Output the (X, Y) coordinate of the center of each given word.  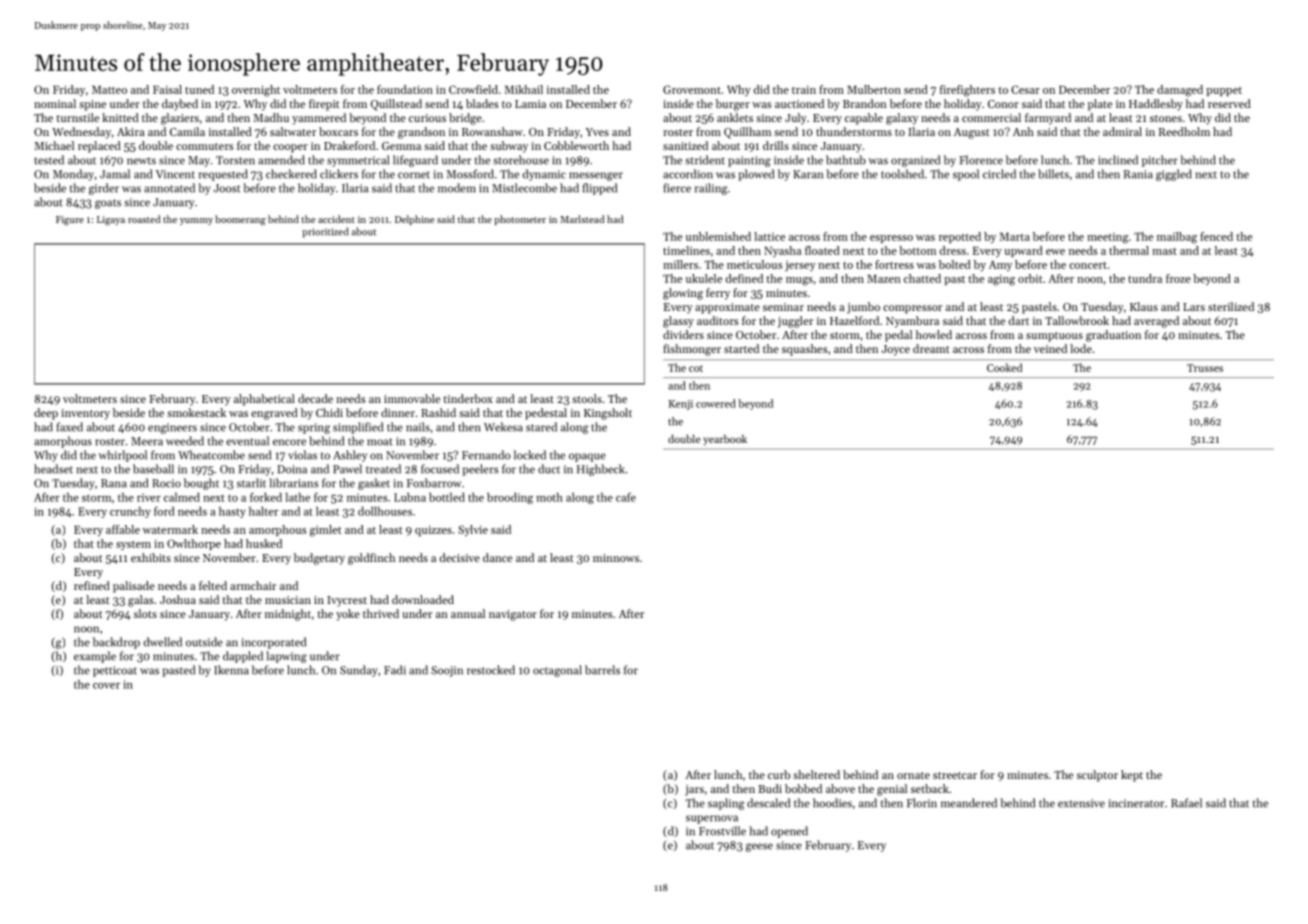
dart (1019, 320)
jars (694, 790)
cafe (626, 497)
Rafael (1186, 803)
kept (1132, 776)
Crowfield (473, 89)
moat (380, 442)
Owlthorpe (194, 544)
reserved (1229, 103)
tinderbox (468, 398)
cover (106, 686)
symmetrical (358, 161)
